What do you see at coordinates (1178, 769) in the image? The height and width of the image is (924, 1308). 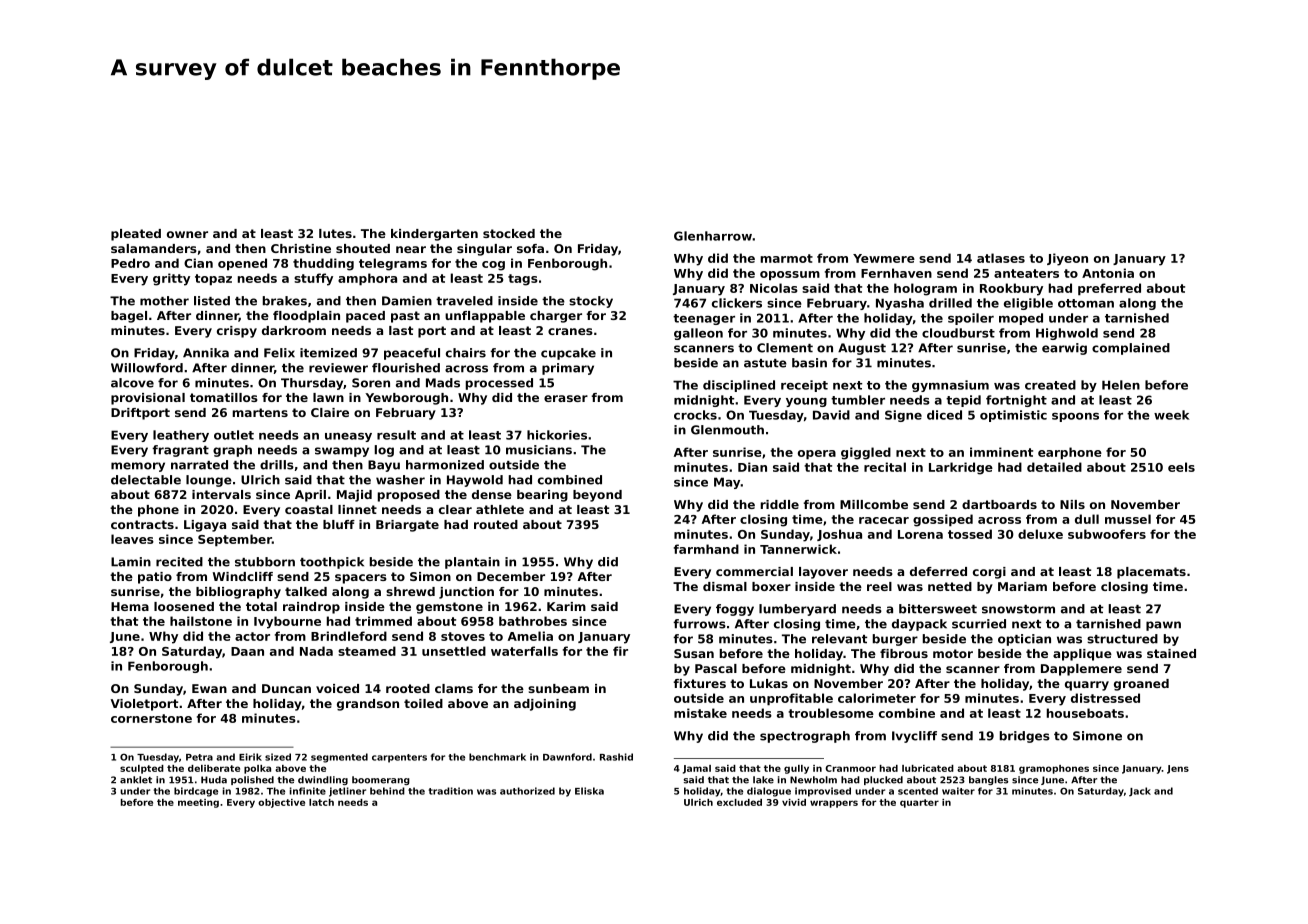 I see `Jens` at bounding box center [1178, 769].
